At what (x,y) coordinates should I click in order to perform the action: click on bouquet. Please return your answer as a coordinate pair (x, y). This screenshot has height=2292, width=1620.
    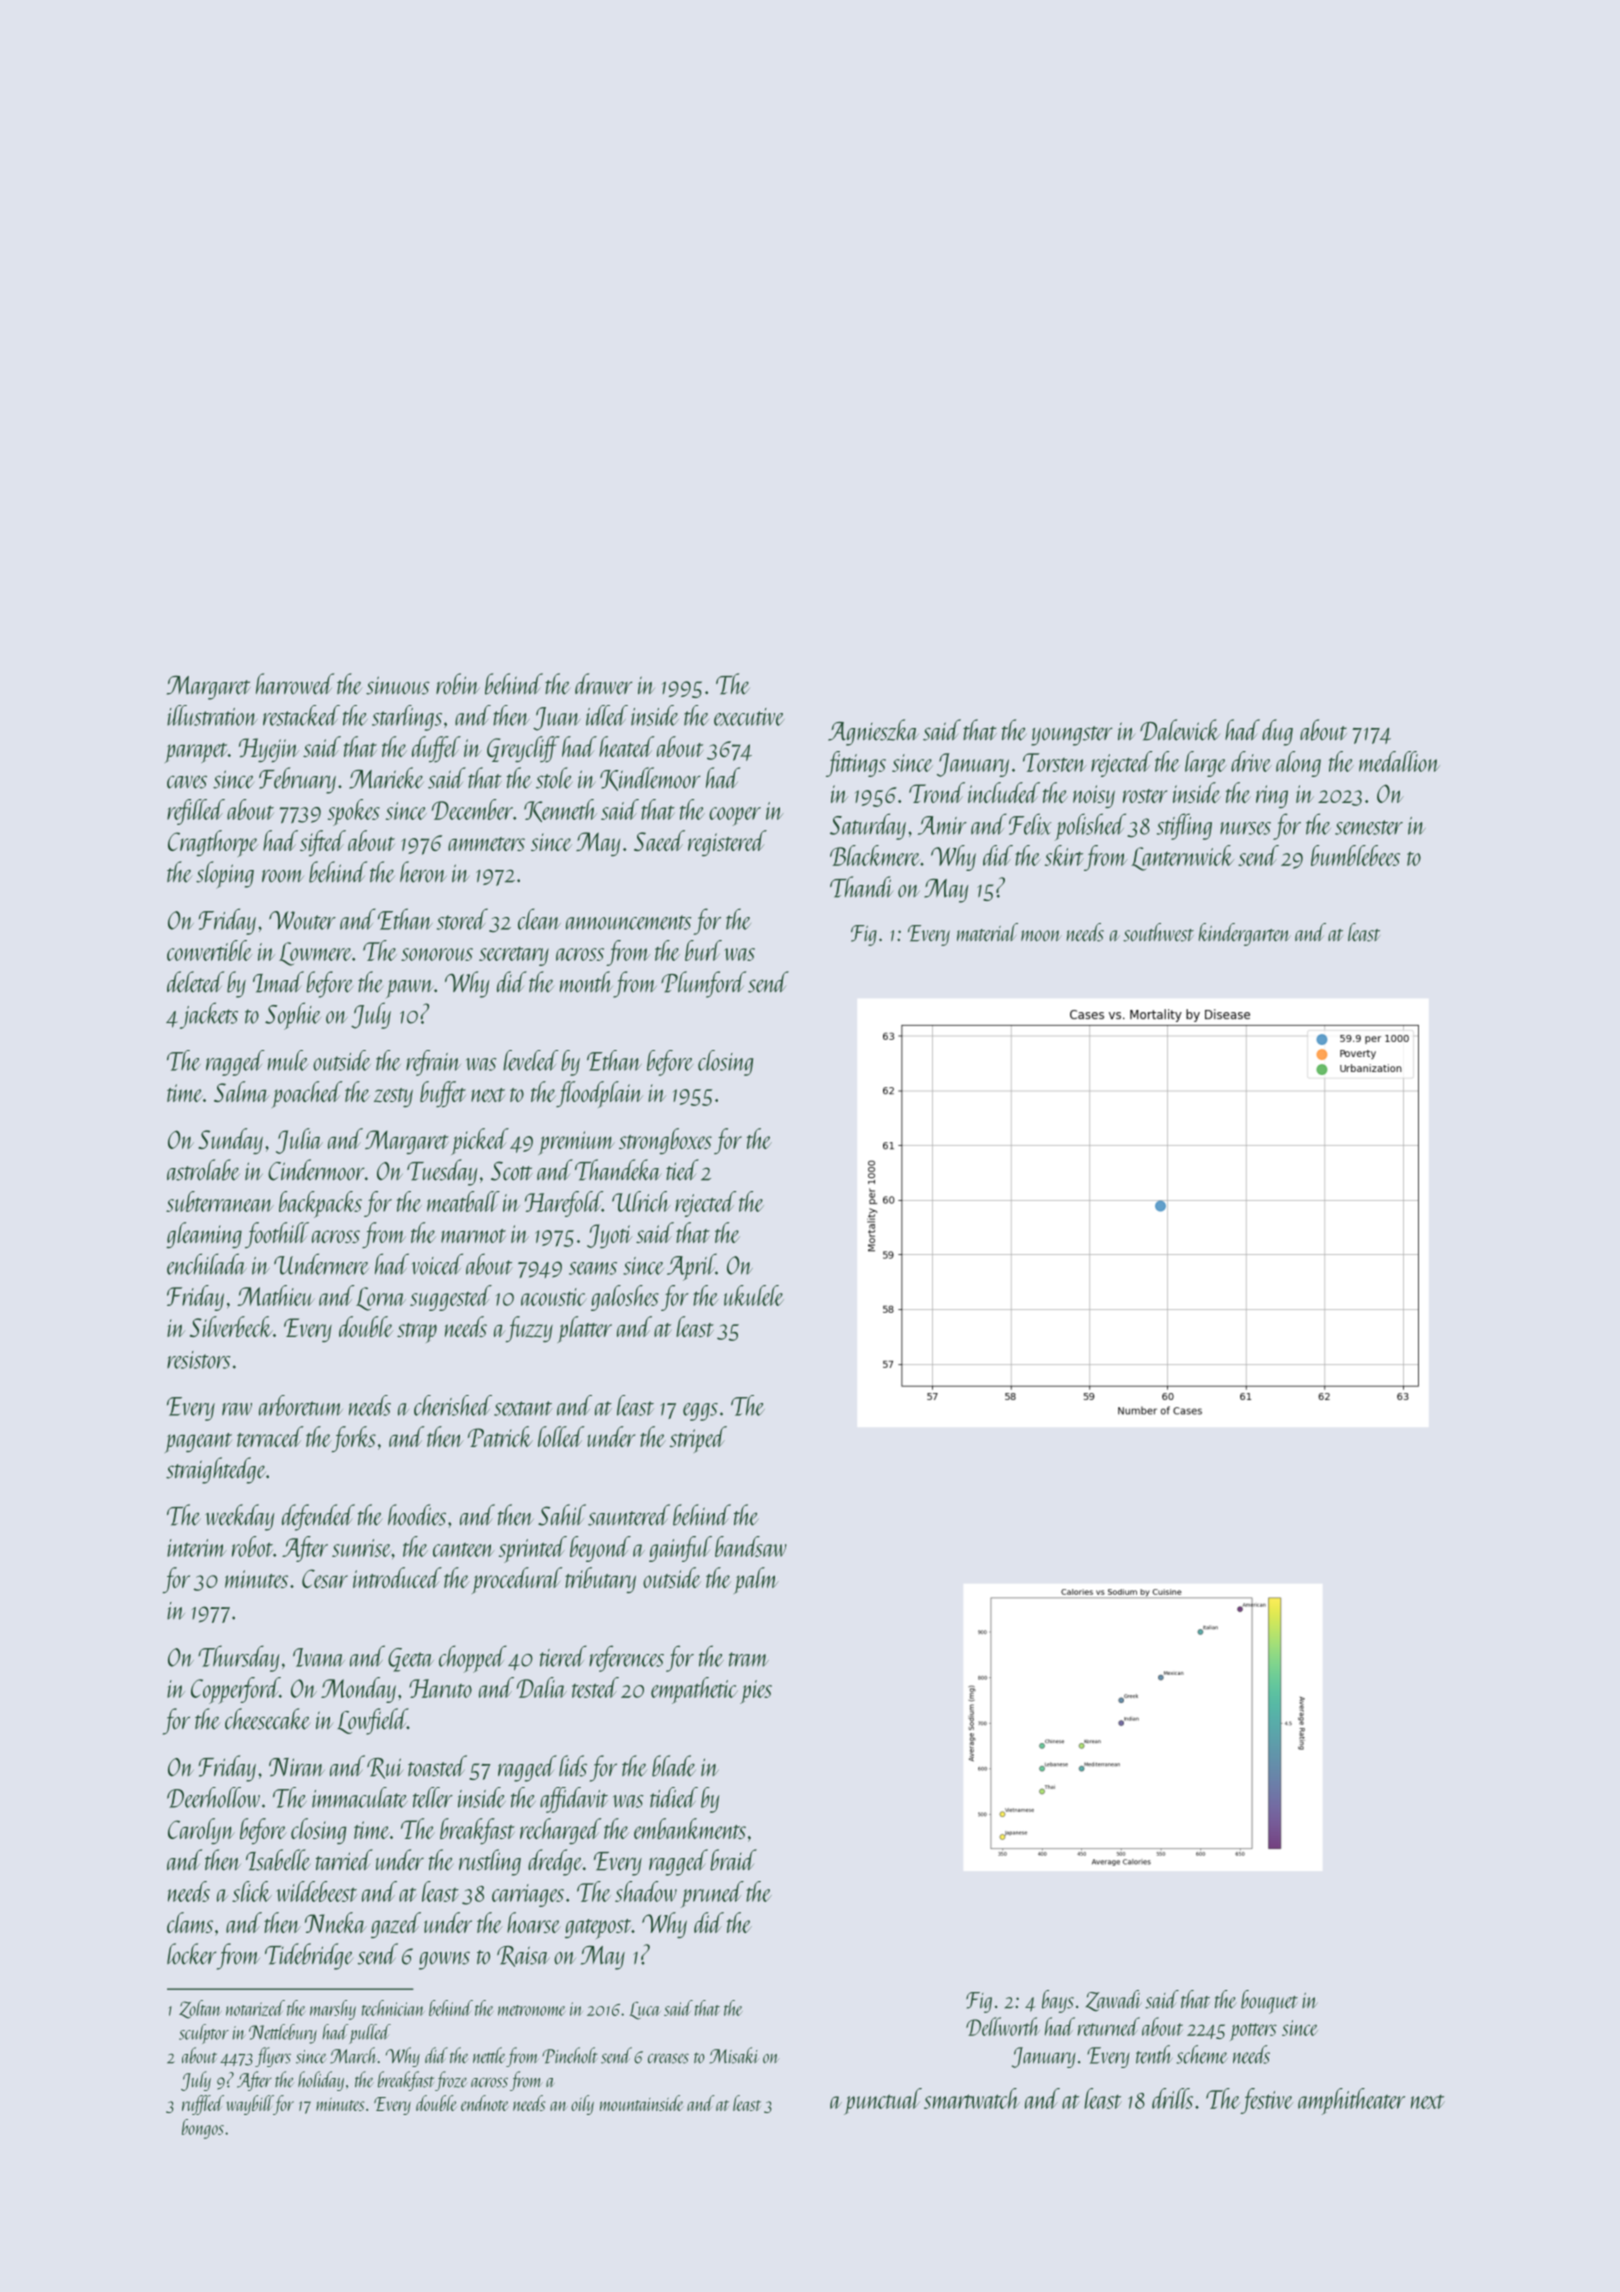
    Looking at the image, I should click on (1269, 2002).
